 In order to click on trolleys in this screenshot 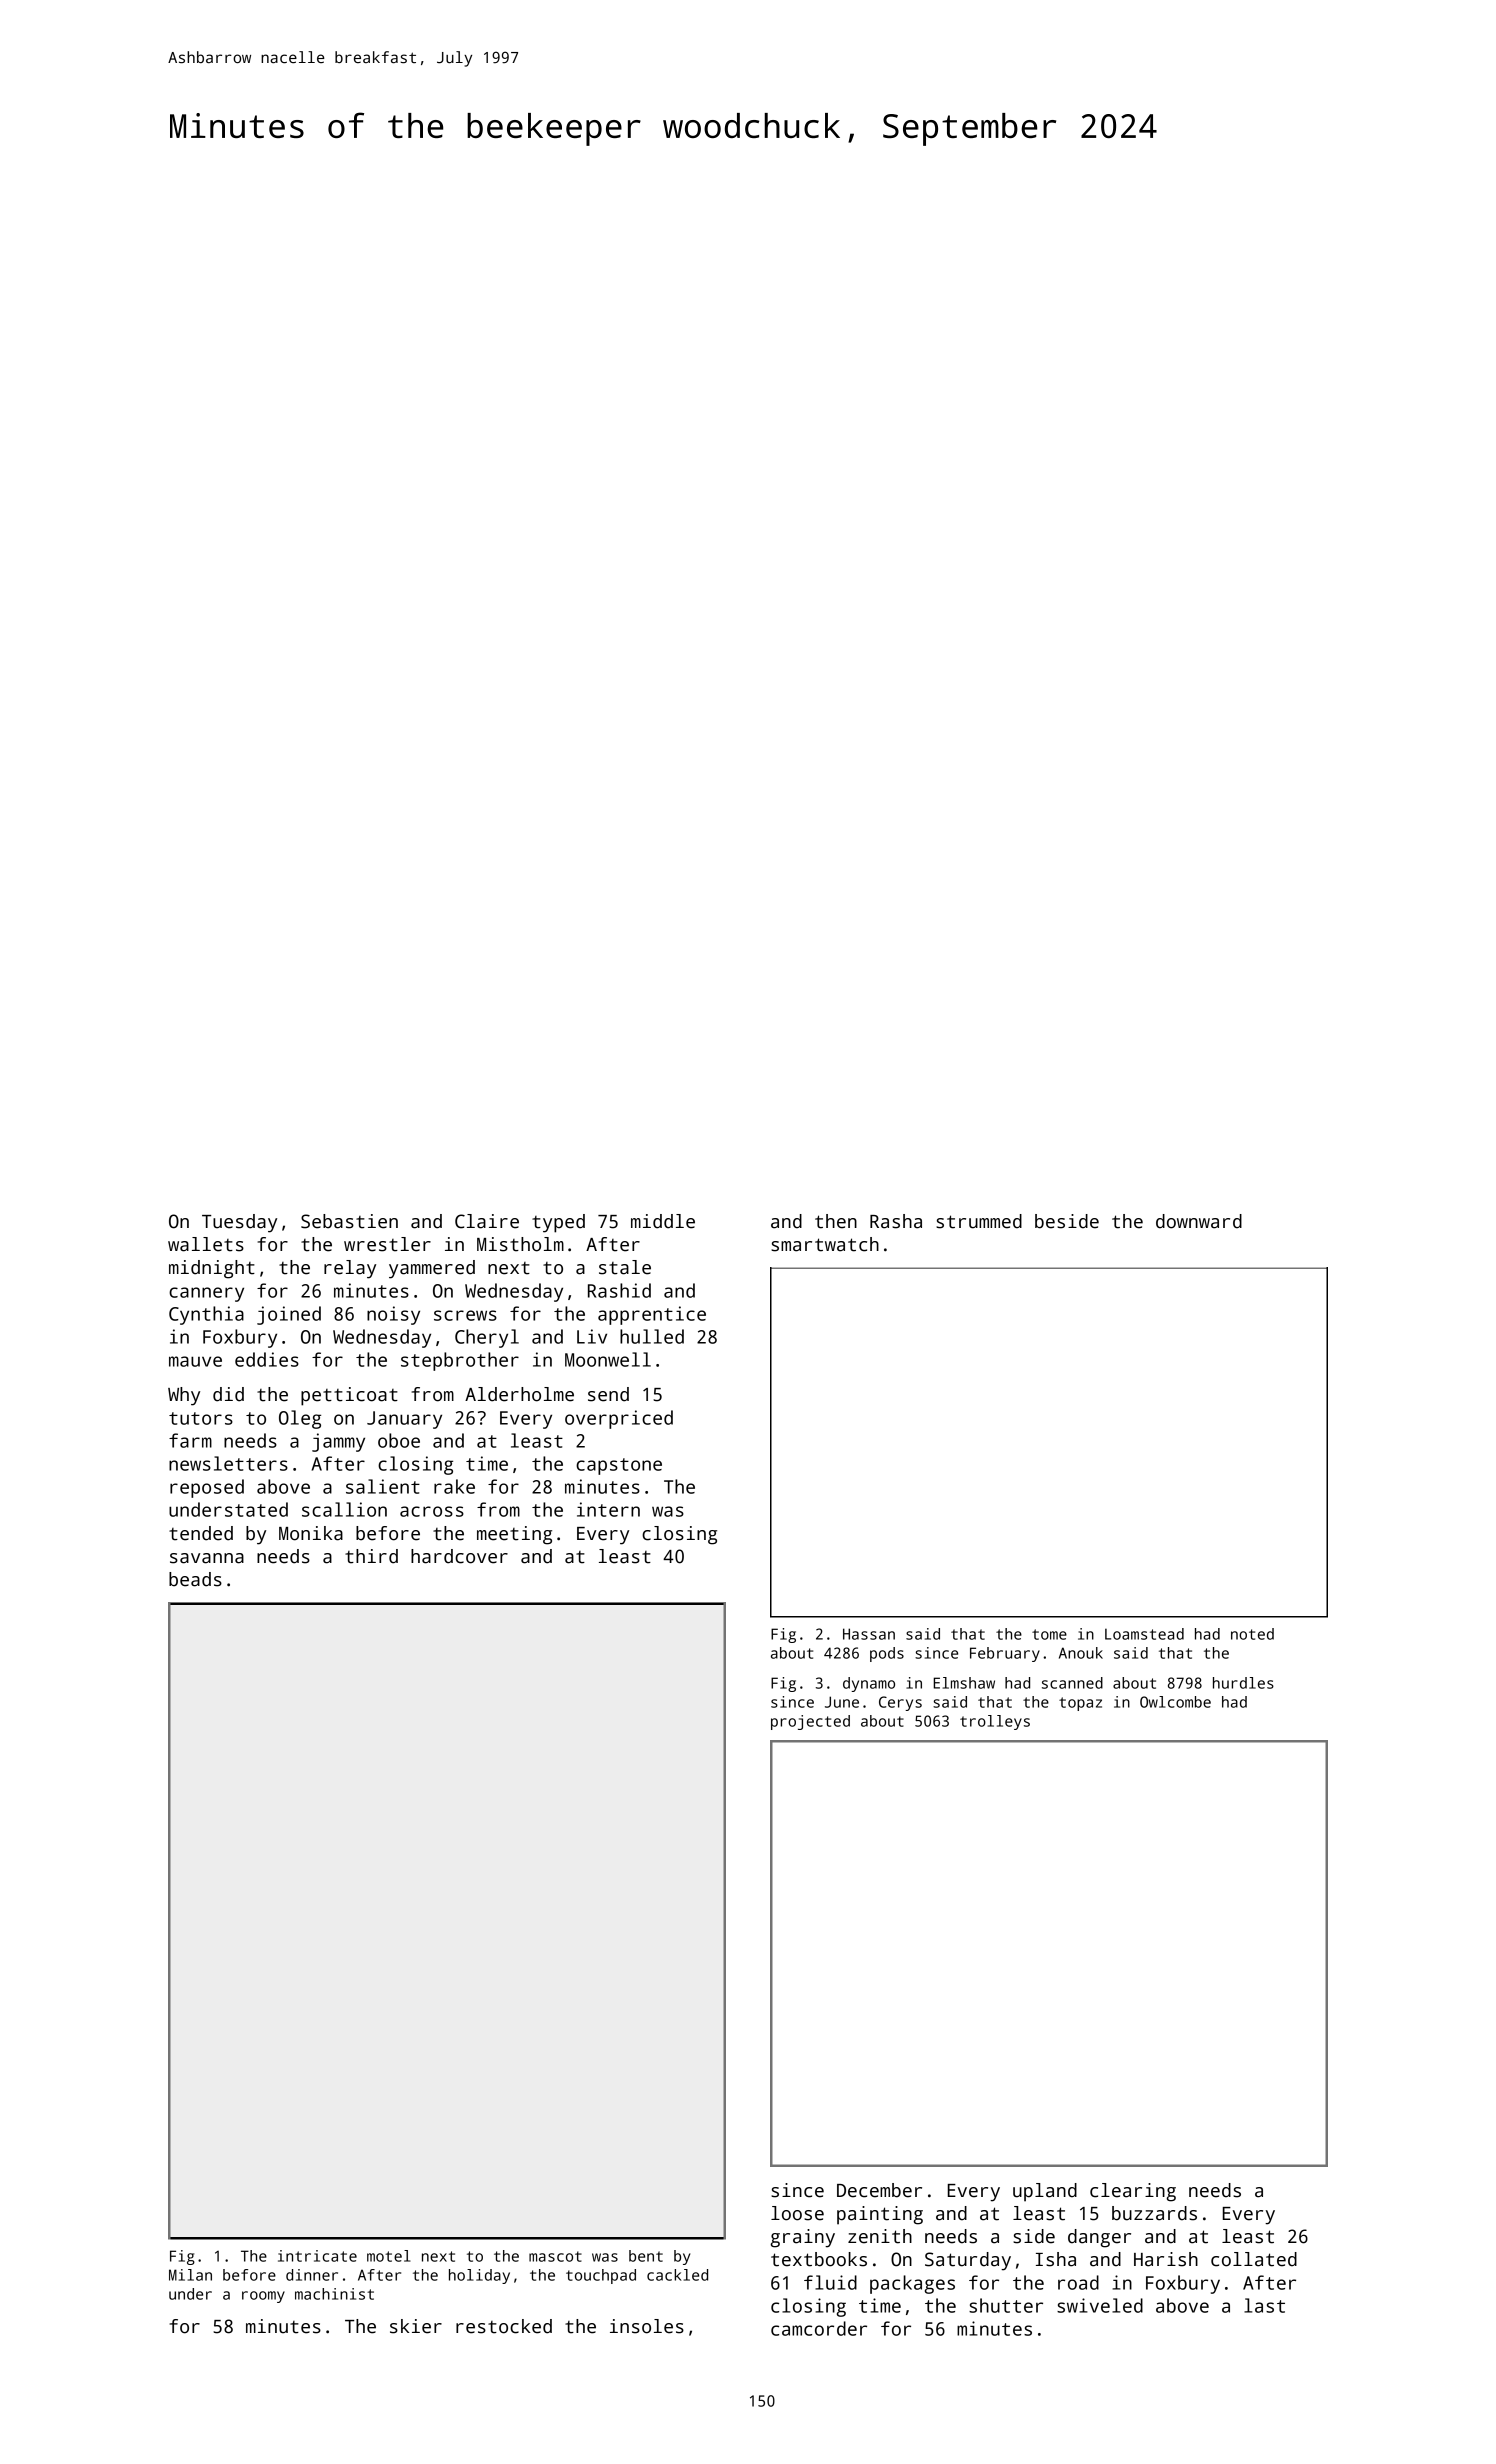, I will do `click(995, 1722)`.
